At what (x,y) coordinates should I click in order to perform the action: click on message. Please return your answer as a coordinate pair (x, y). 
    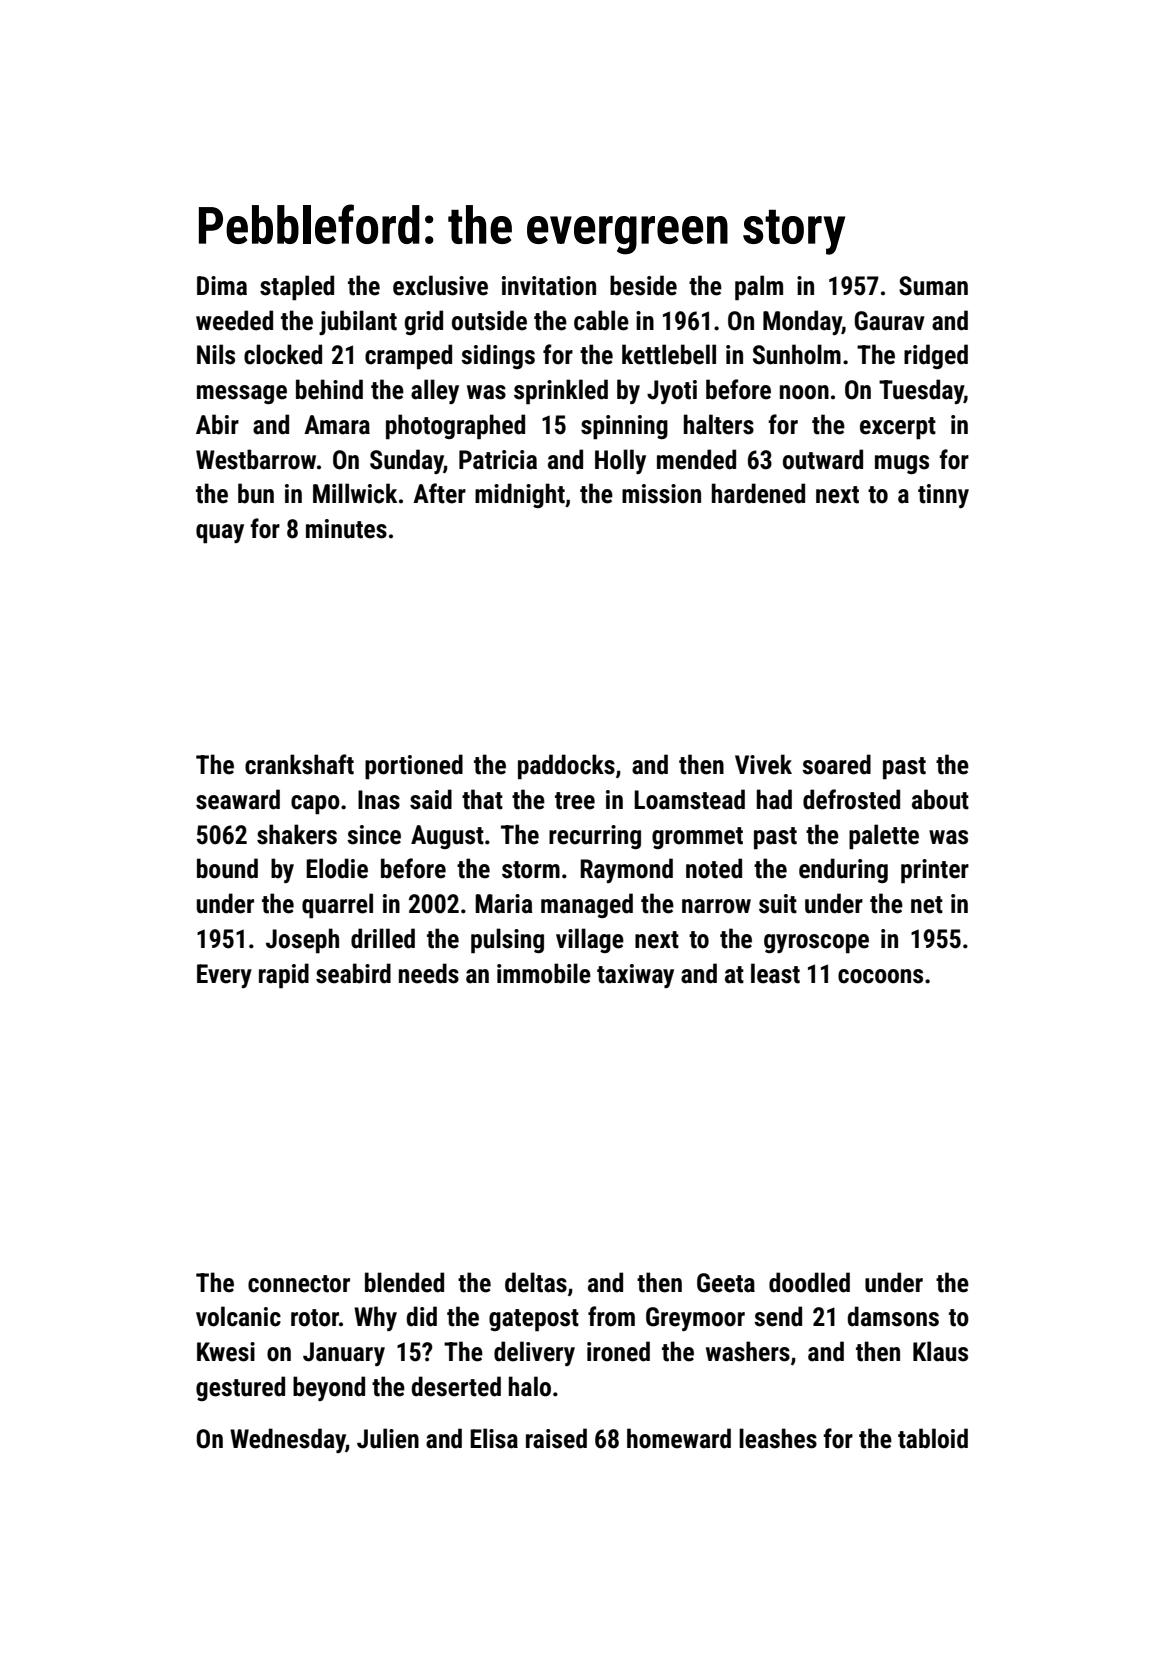
    Looking at the image, I should click on (242, 394).
